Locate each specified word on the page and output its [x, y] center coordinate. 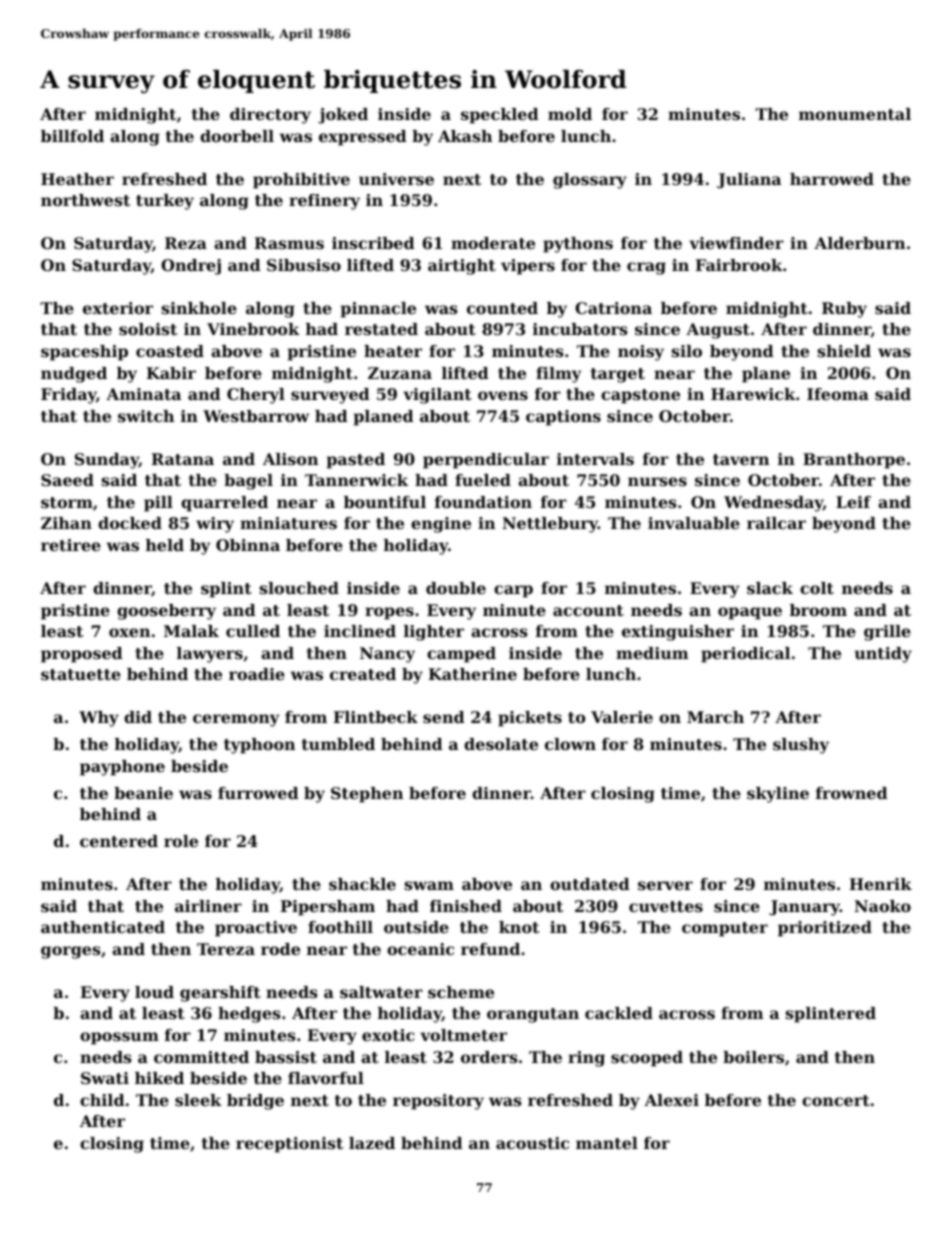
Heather [77, 179]
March [715, 717]
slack [770, 588]
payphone [122, 768]
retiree [71, 545]
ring [586, 1059]
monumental [855, 114]
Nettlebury [550, 525]
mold [570, 114]
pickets [530, 719]
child [102, 1100]
